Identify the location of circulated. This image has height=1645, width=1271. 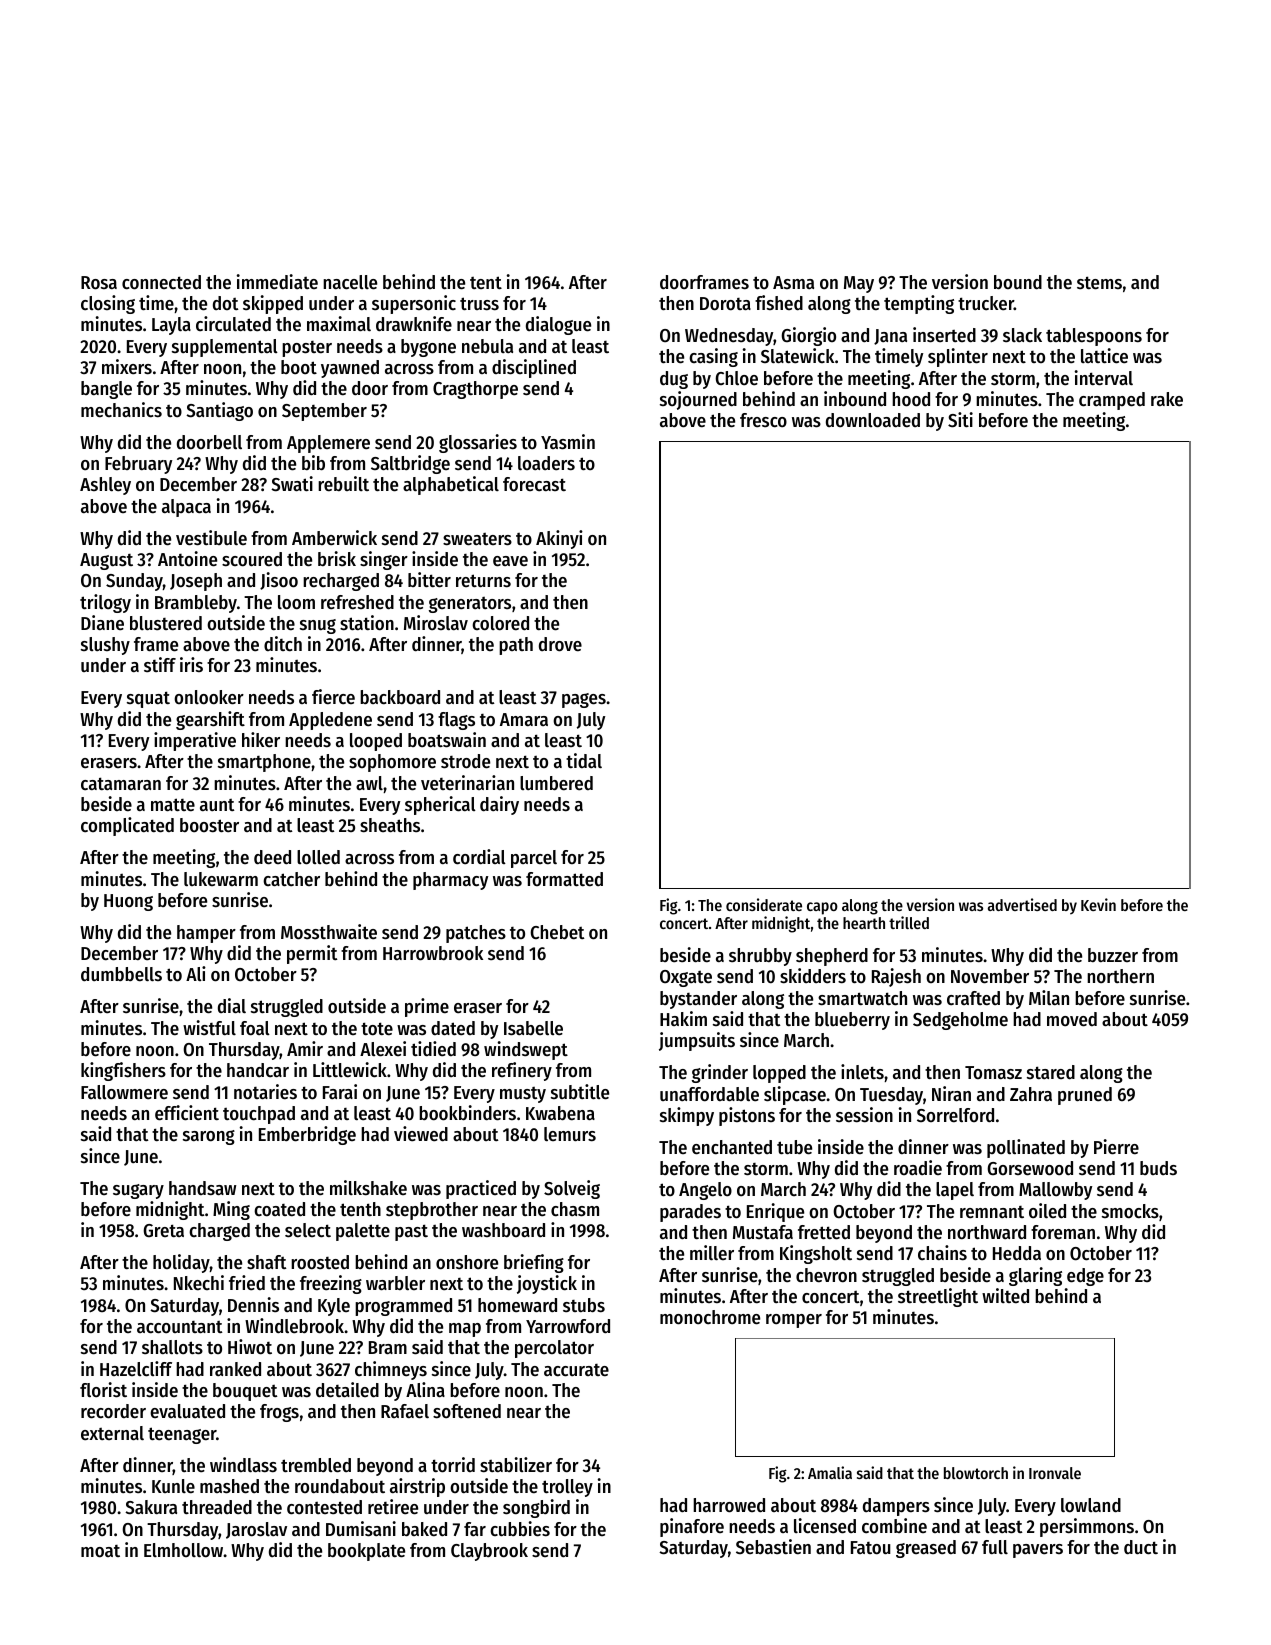
(233, 324).
